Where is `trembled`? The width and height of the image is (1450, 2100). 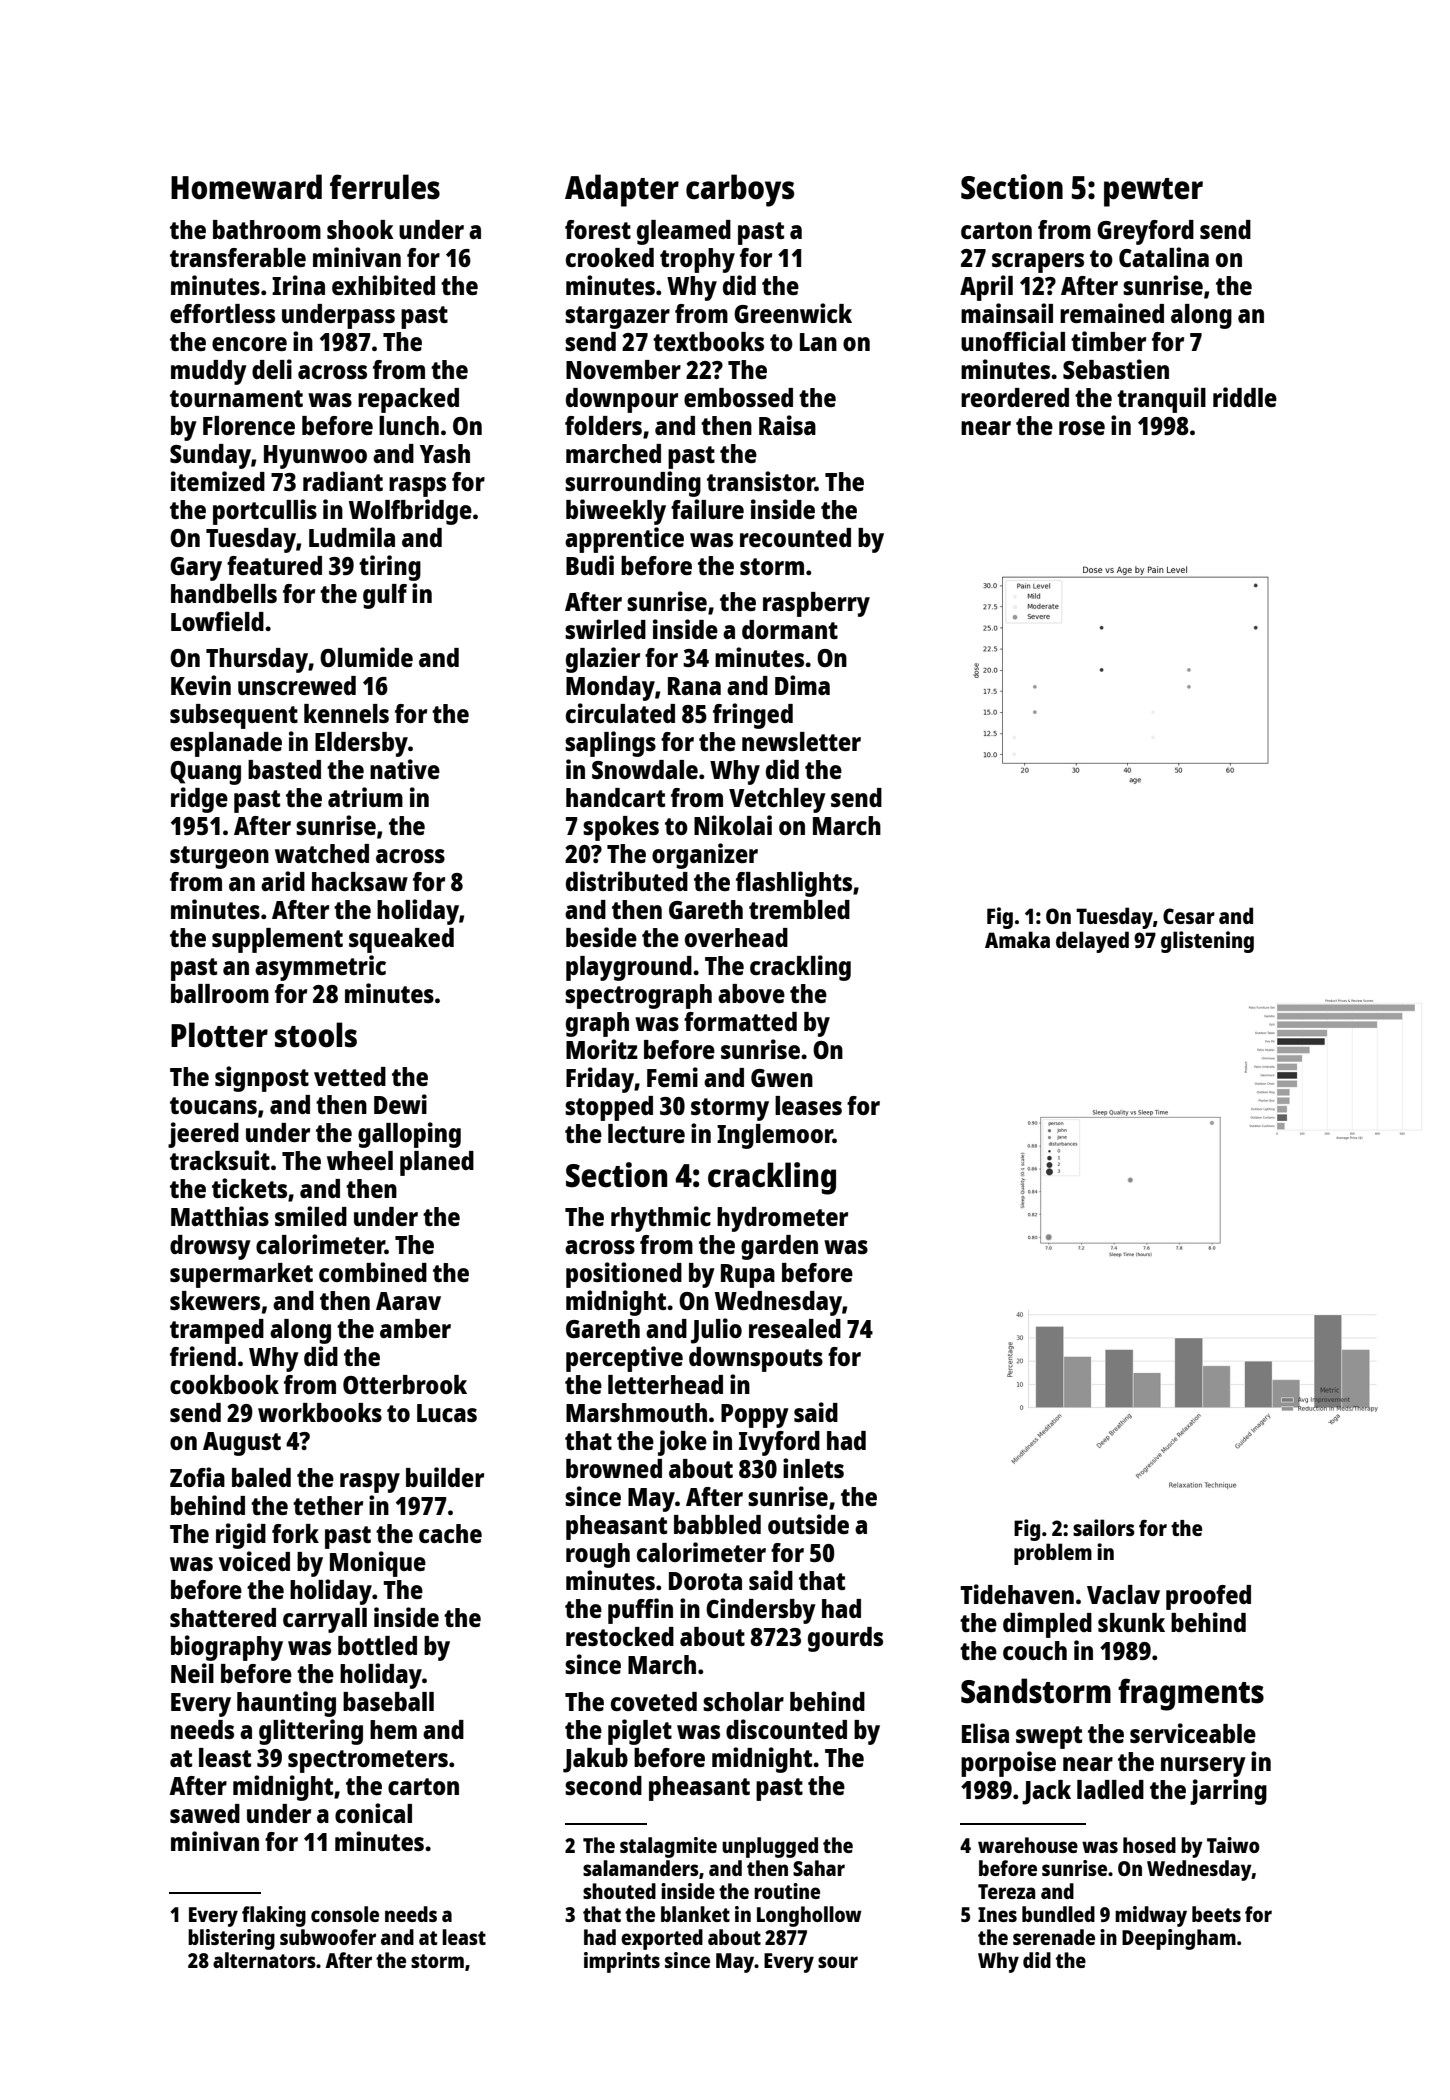 trembled is located at coordinates (799, 909).
